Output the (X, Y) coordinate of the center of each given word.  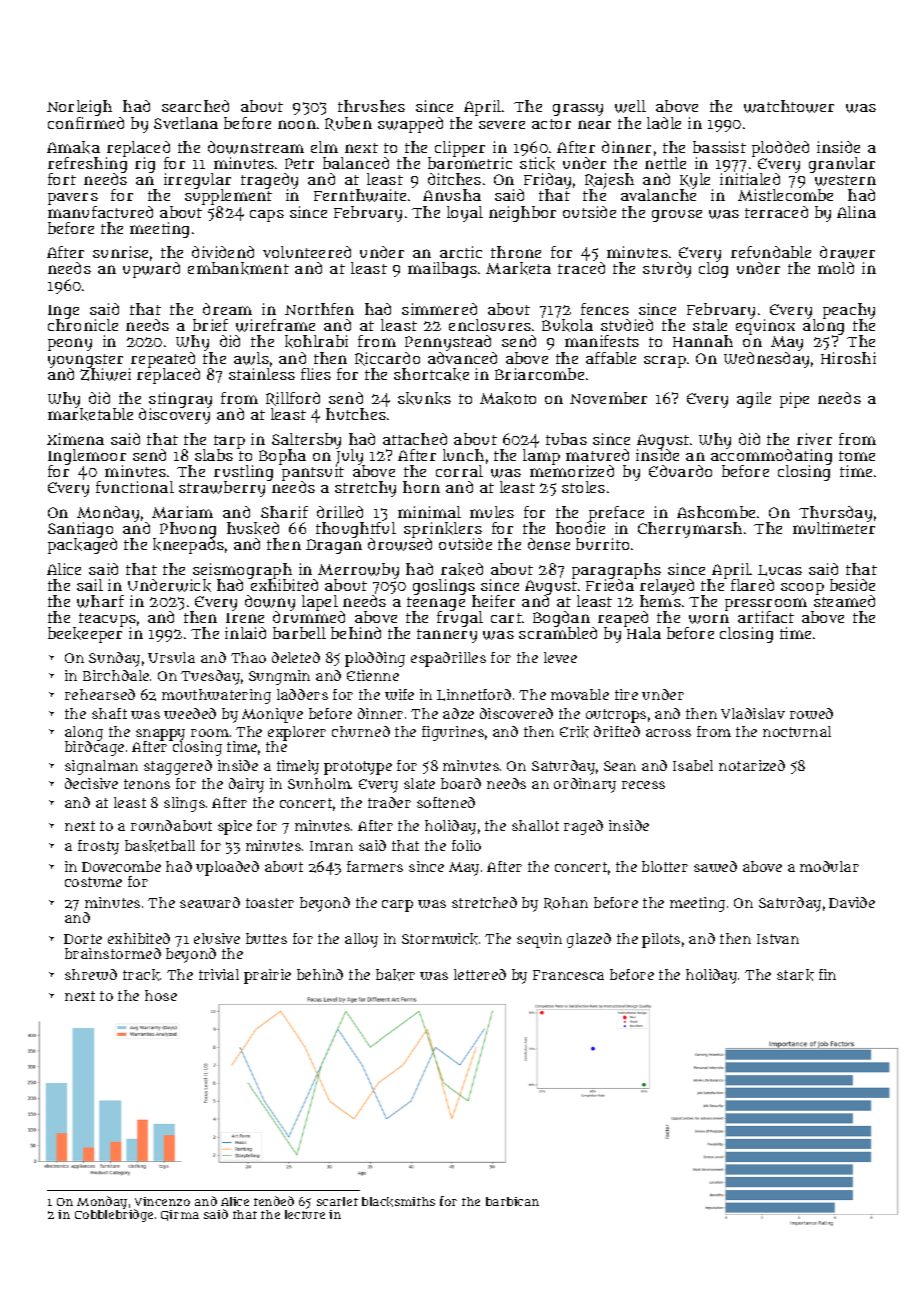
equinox (765, 327)
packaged (82, 546)
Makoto (508, 398)
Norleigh (79, 108)
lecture (305, 1214)
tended (274, 1201)
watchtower (789, 106)
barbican (512, 1201)
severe (502, 125)
